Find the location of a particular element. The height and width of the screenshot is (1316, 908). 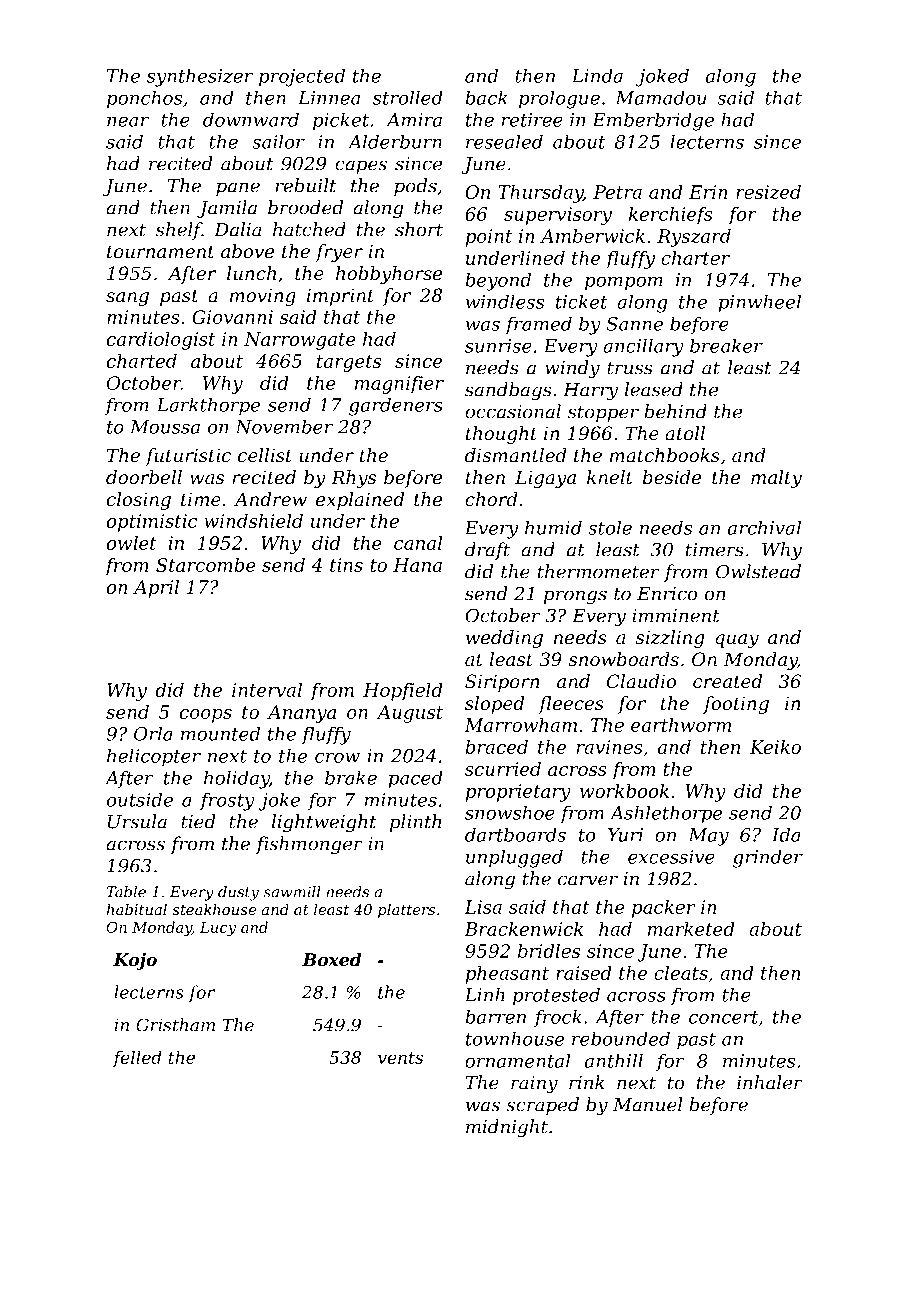

May is located at coordinates (708, 837).
